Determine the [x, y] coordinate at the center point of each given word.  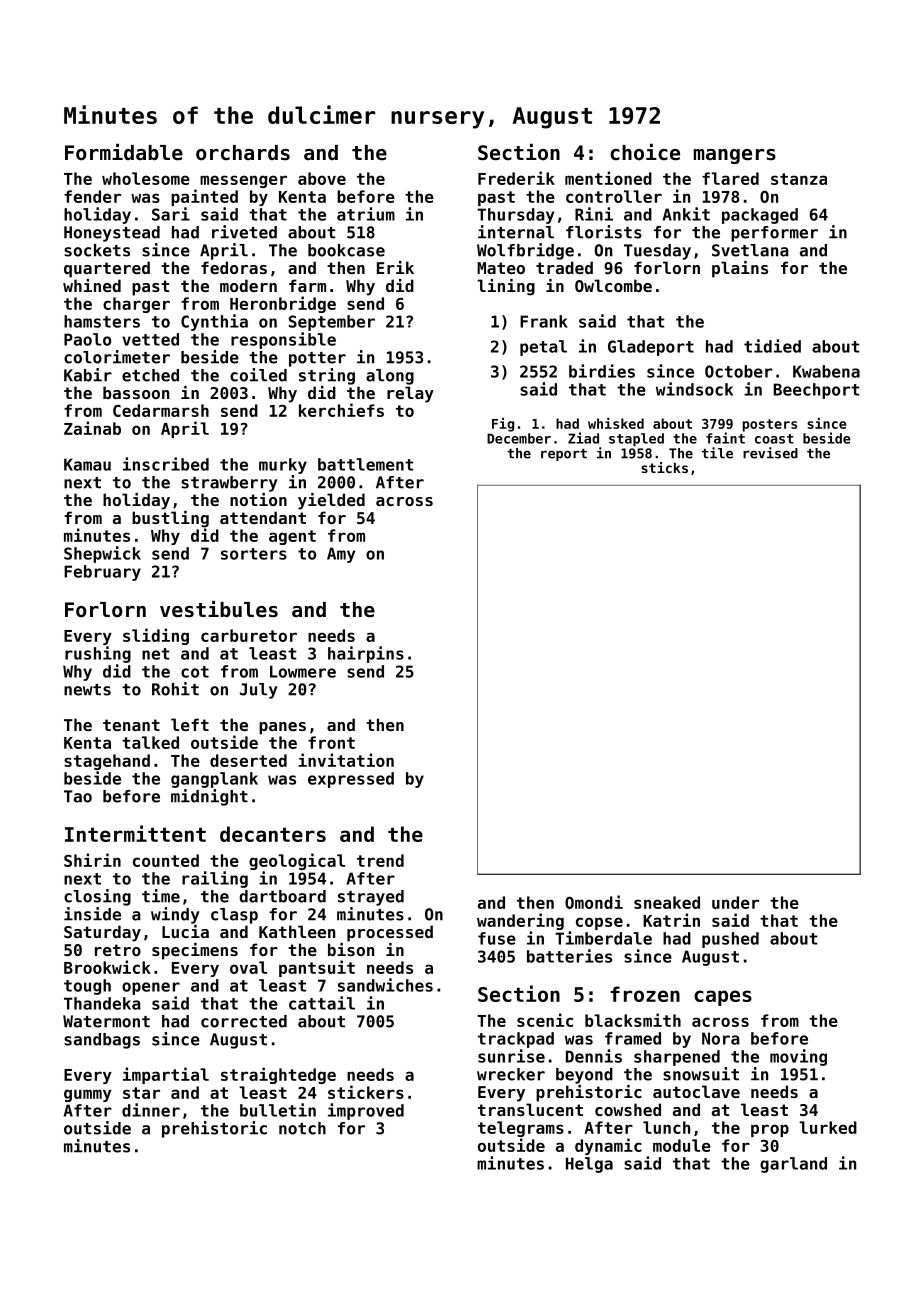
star [141, 1093]
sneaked [667, 902]
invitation [346, 760]
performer [774, 234]
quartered [107, 269]
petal [543, 348]
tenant [131, 725]
